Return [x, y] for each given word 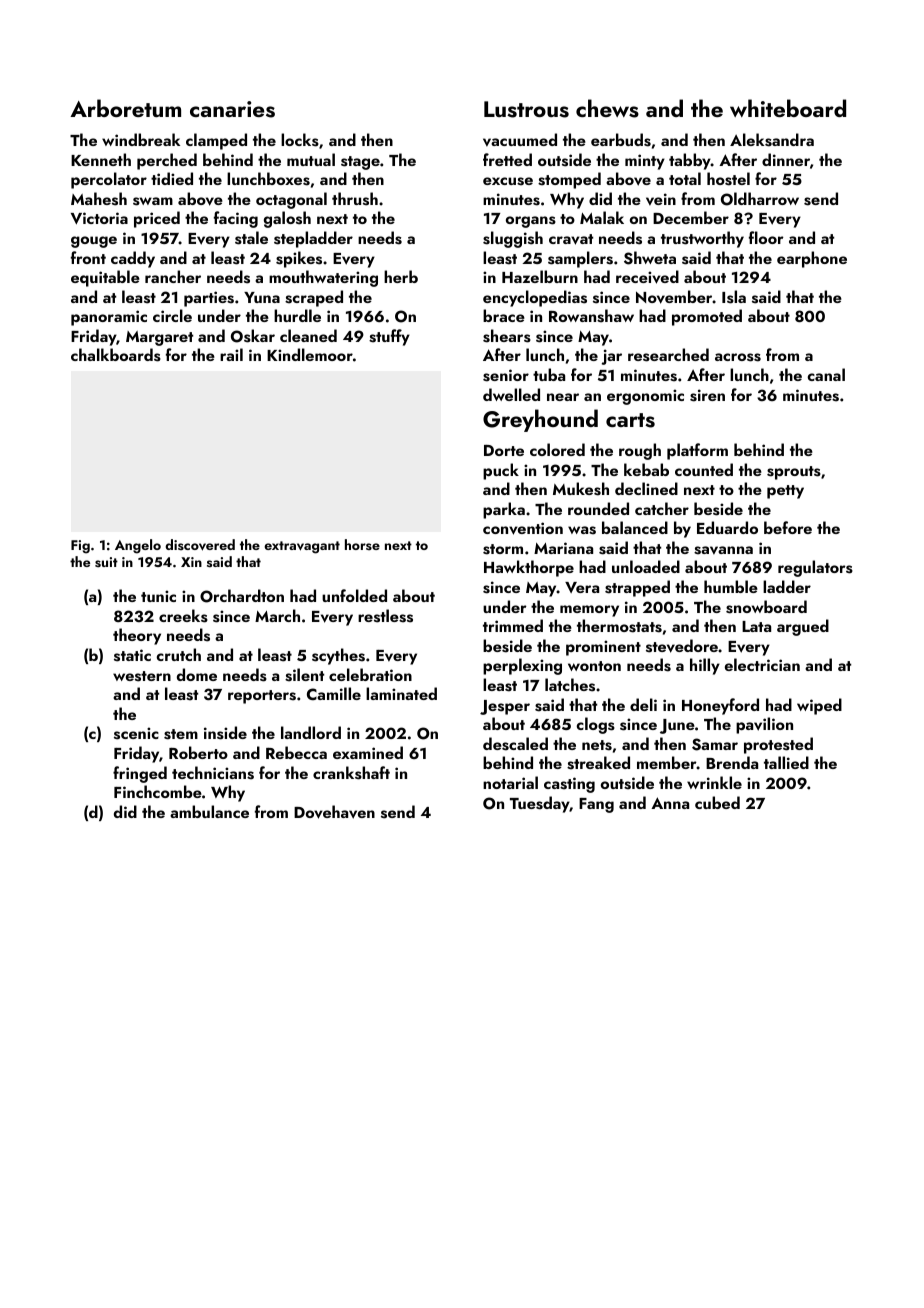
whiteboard [788, 108]
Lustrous [526, 109]
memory [589, 611]
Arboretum [125, 108]
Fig [80, 547]
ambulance [209, 811]
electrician [762, 664]
